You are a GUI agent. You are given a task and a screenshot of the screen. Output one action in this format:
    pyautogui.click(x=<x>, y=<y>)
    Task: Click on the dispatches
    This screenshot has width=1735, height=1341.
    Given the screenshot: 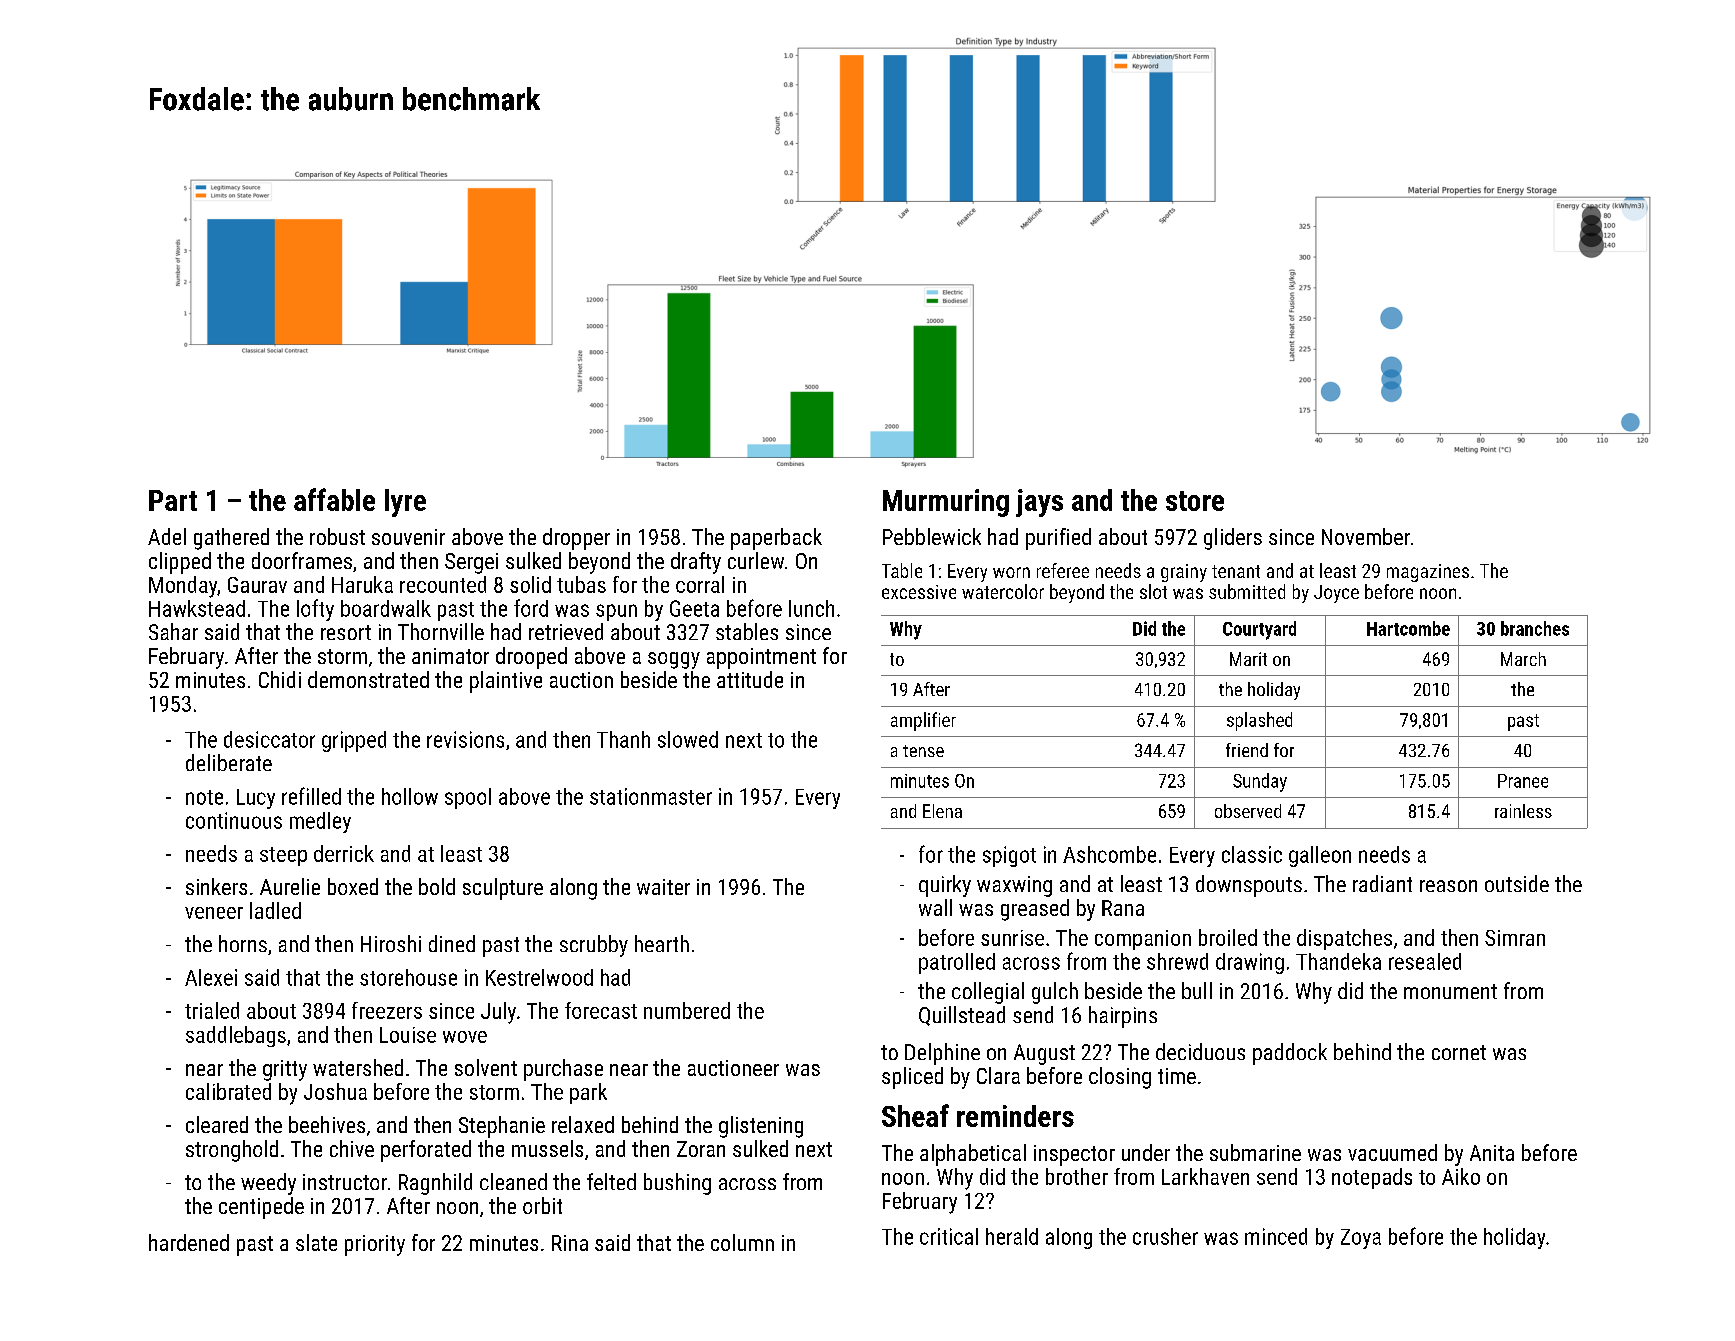 What is the action you would take?
    pyautogui.click(x=1344, y=939)
